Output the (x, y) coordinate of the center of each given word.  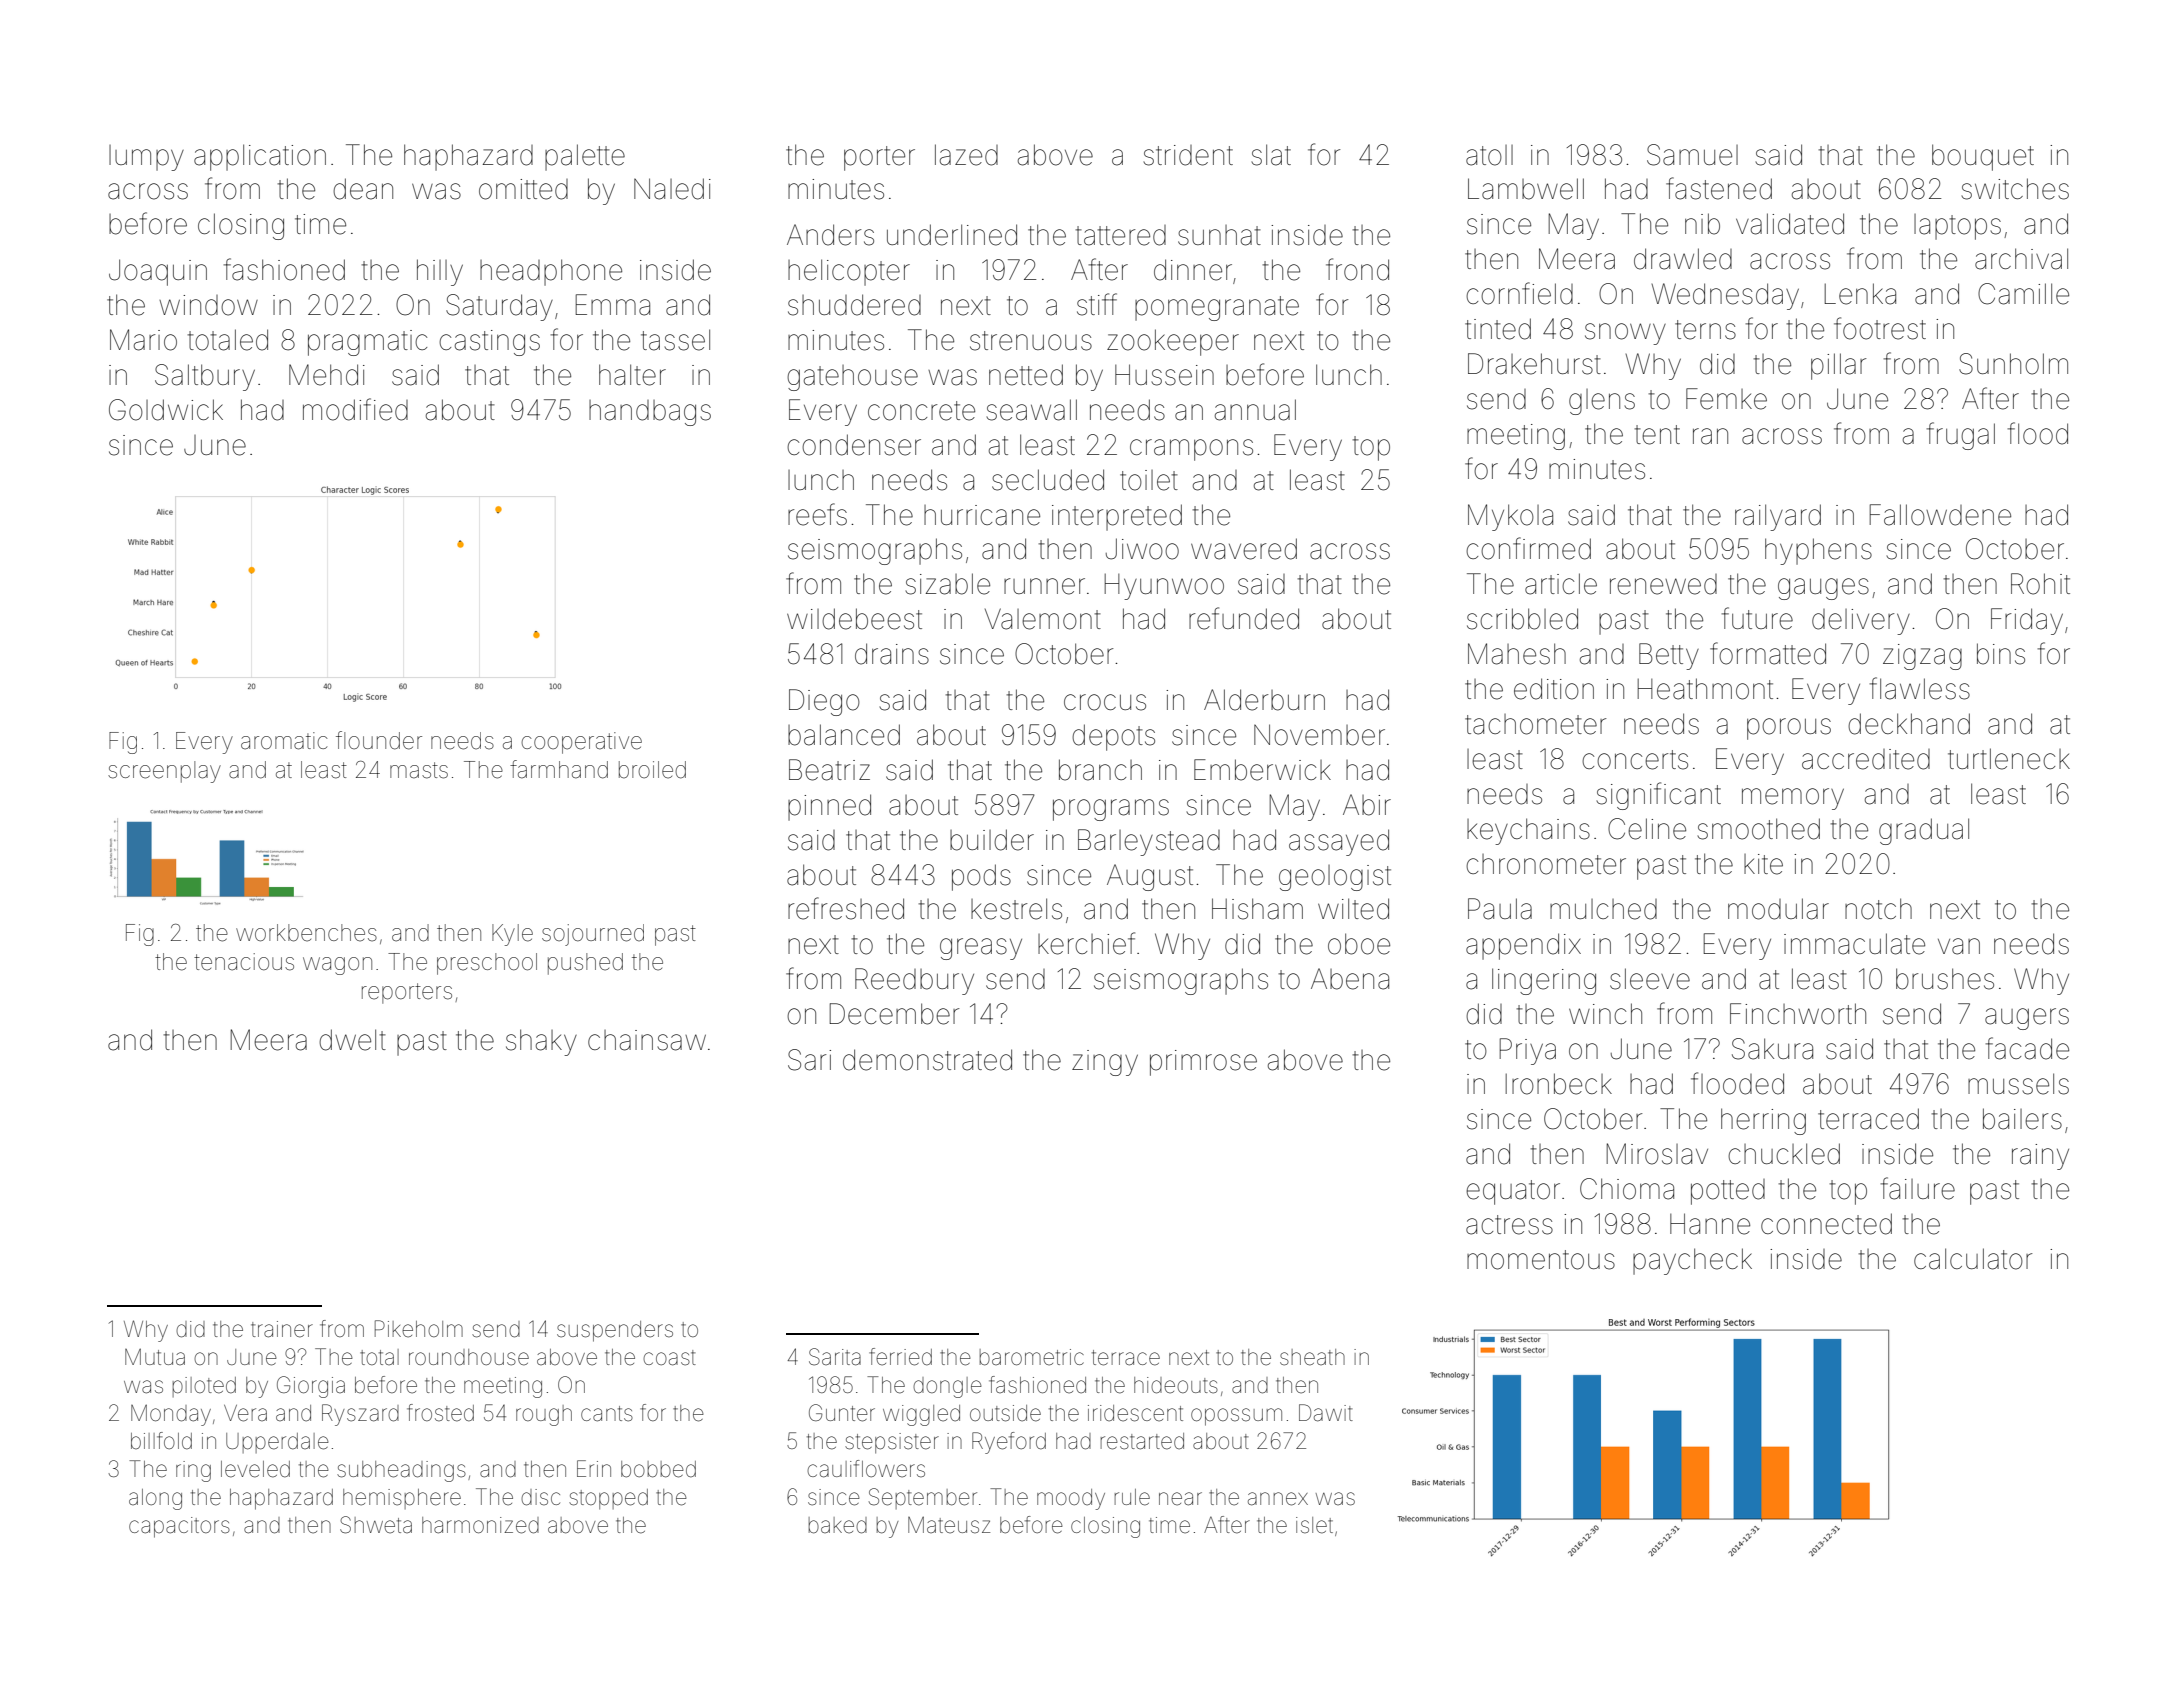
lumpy (146, 158)
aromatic (284, 741)
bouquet (1983, 157)
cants (607, 1414)
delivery (1861, 622)
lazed (966, 155)
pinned (829, 807)
